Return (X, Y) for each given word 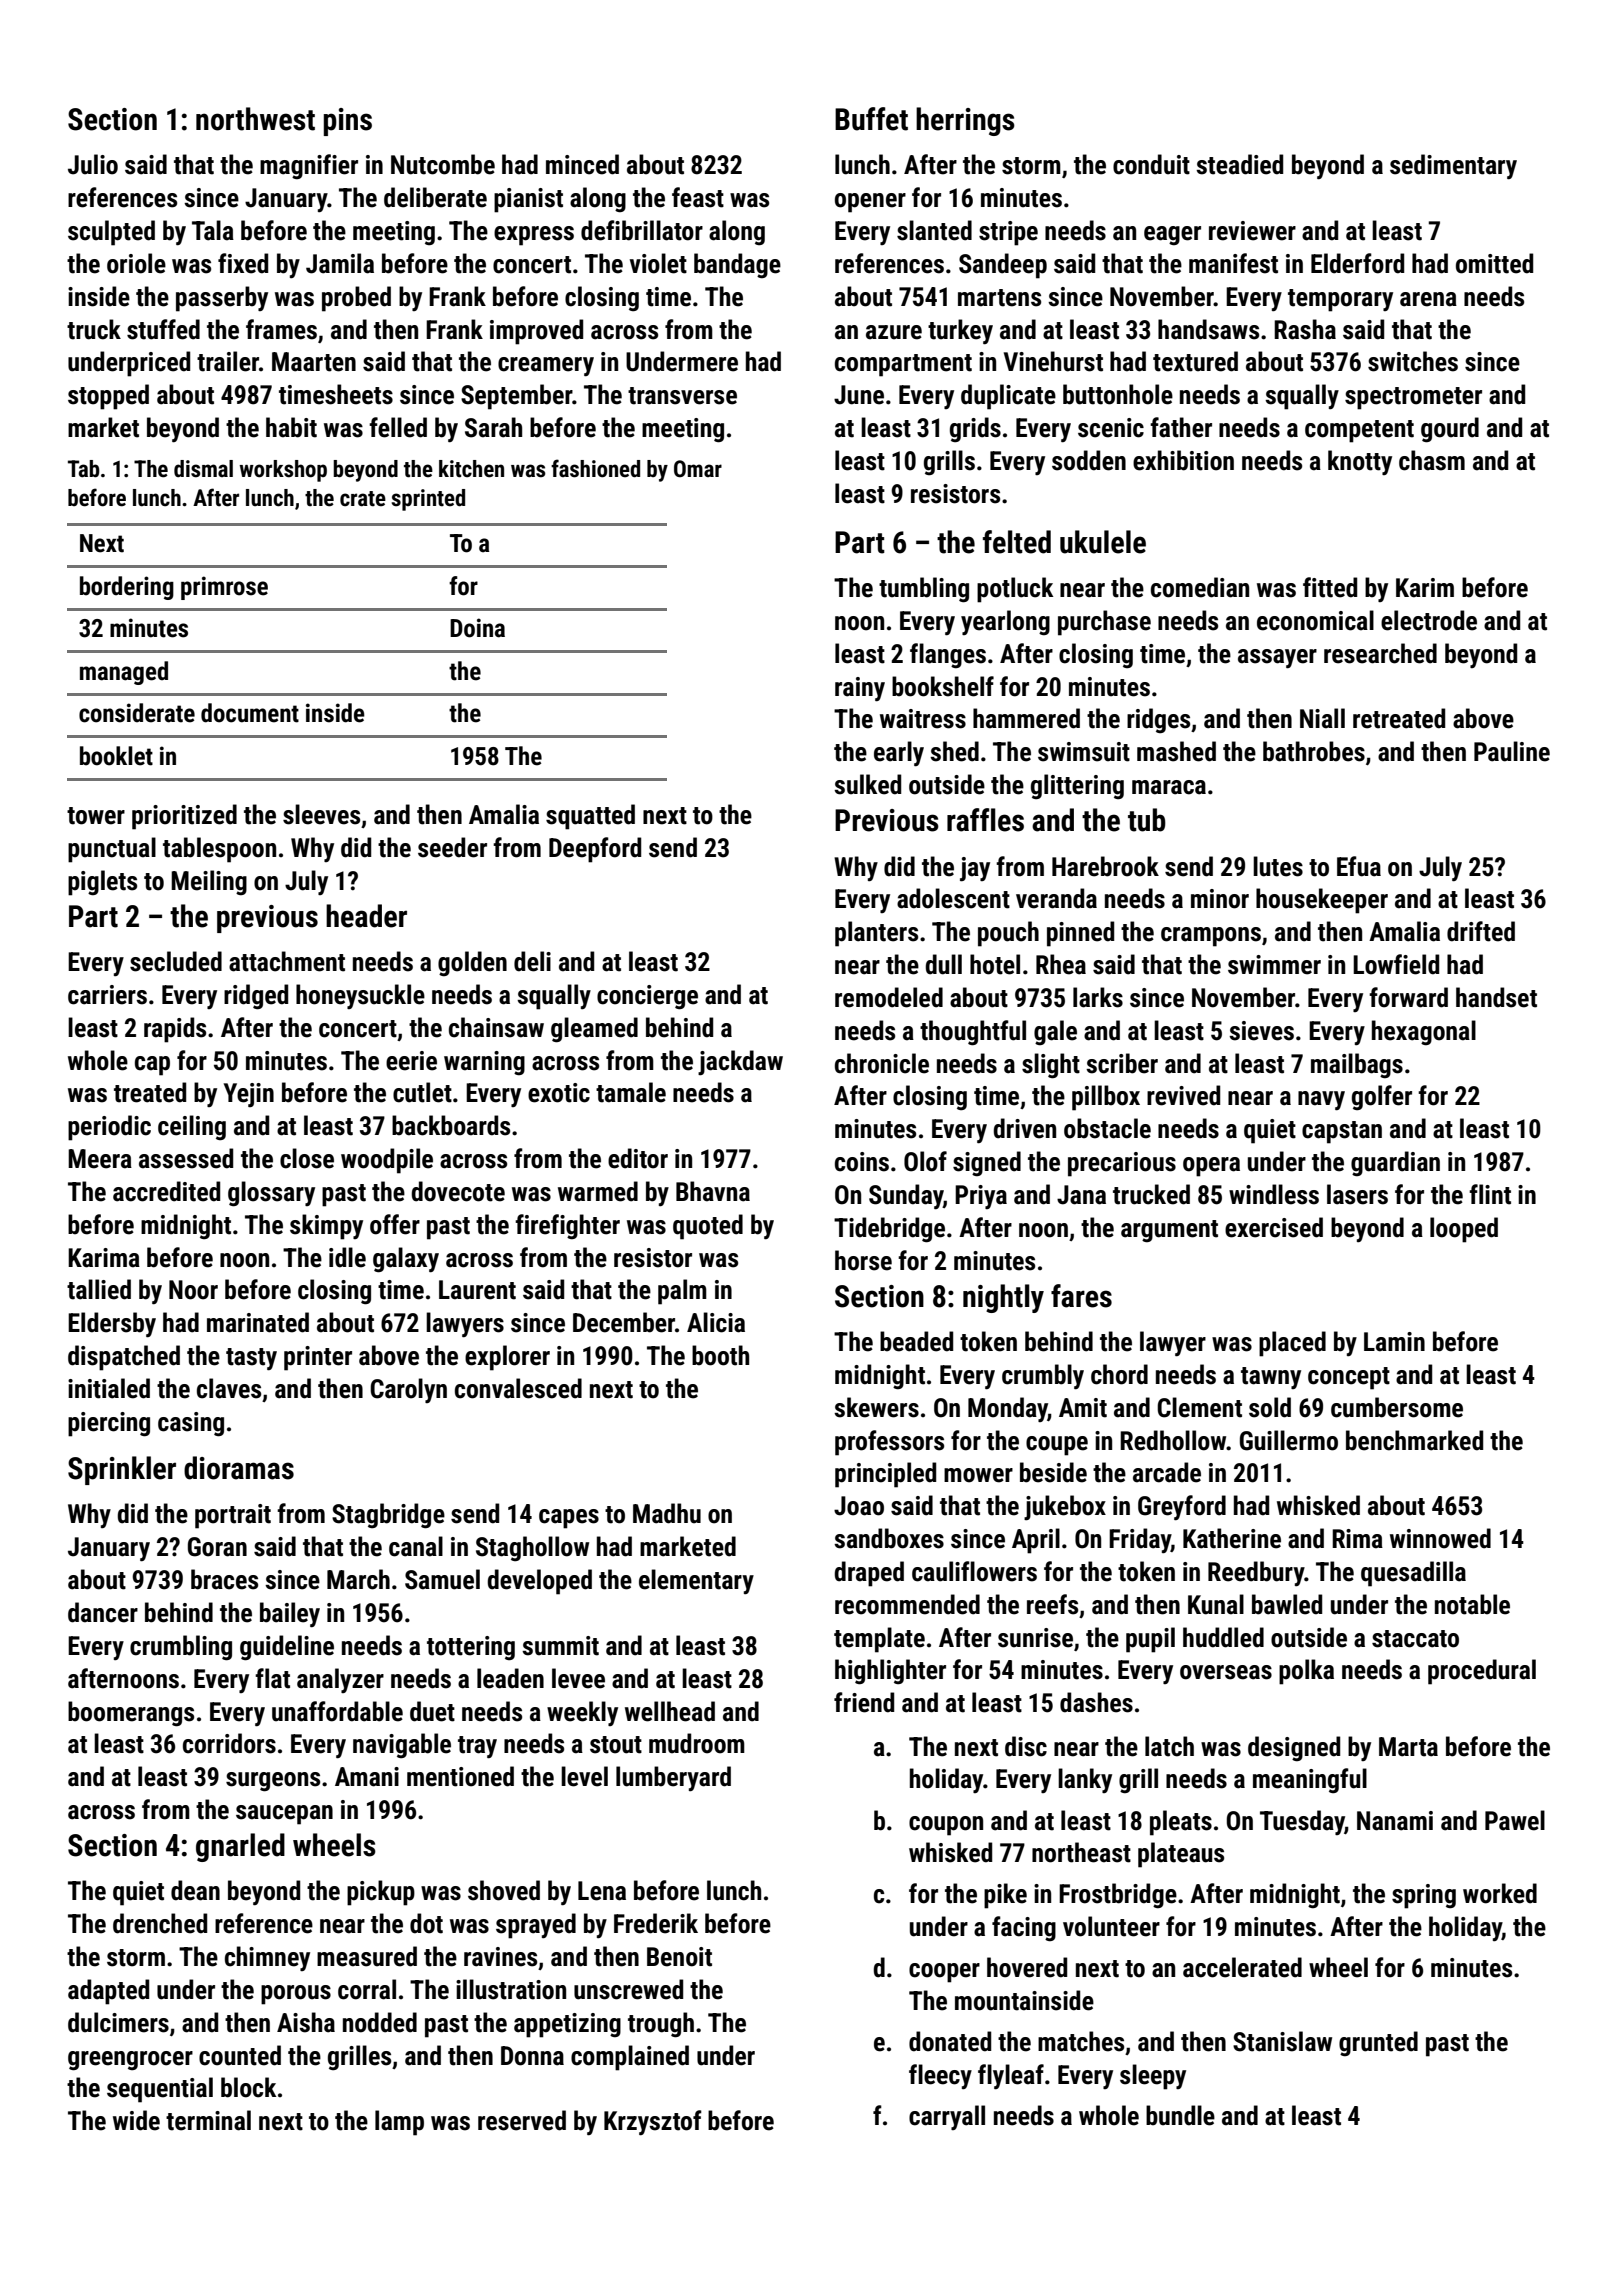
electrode (1429, 620)
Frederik (656, 1923)
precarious (1122, 1164)
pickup (381, 1893)
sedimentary (1453, 167)
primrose (224, 588)
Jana (1081, 1195)
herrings (965, 121)
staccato (1415, 1639)
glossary (271, 1194)
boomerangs (131, 1714)
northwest (255, 119)
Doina (477, 628)
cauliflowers (974, 1571)
